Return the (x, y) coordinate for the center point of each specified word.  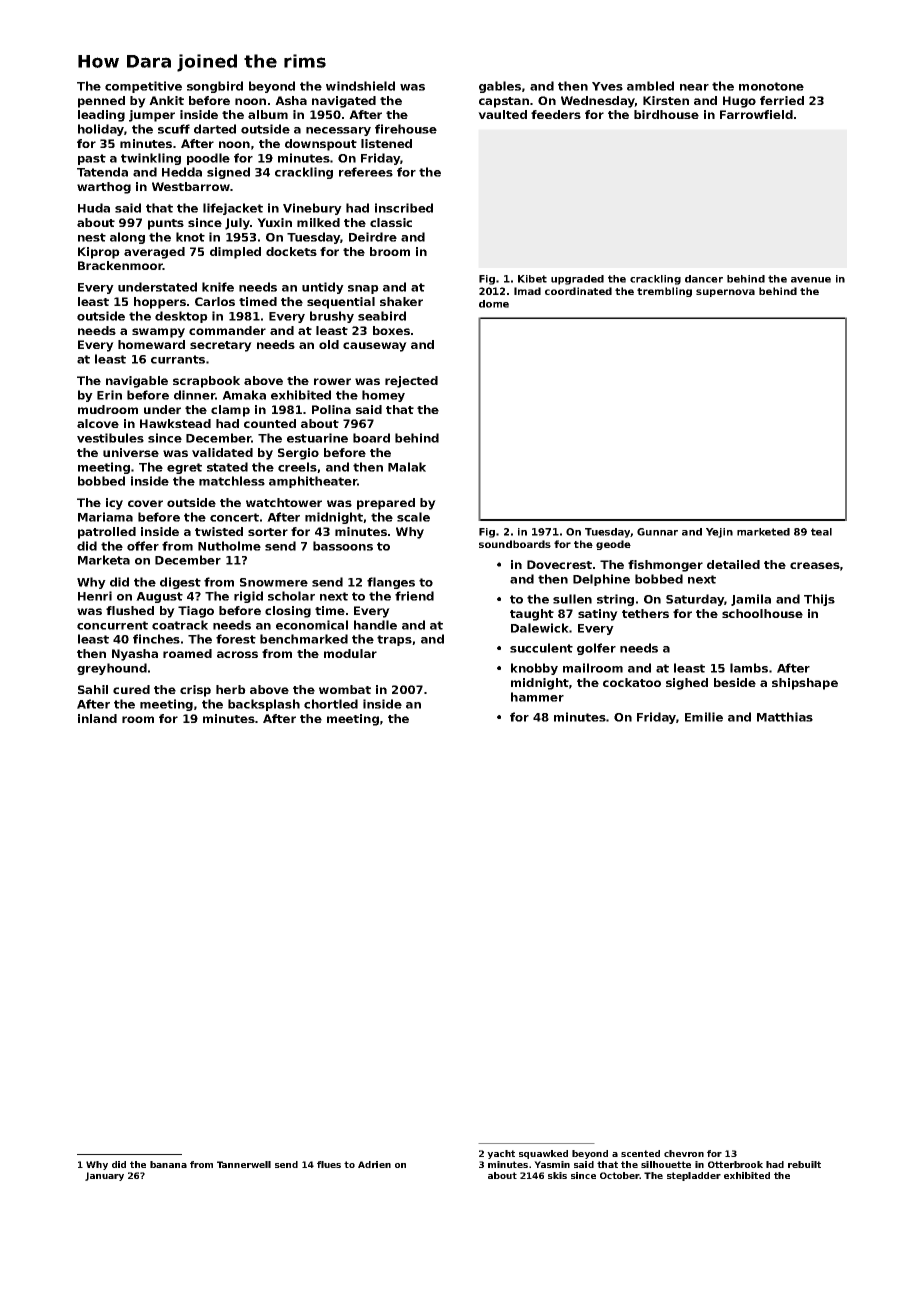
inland (97, 718)
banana (168, 1164)
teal (821, 532)
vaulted (502, 114)
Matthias (785, 717)
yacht (501, 1154)
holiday (101, 130)
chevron (684, 1153)
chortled (331, 704)
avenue (811, 280)
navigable (137, 382)
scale (413, 517)
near (694, 87)
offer (143, 546)
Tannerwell (244, 1164)
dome (494, 304)
